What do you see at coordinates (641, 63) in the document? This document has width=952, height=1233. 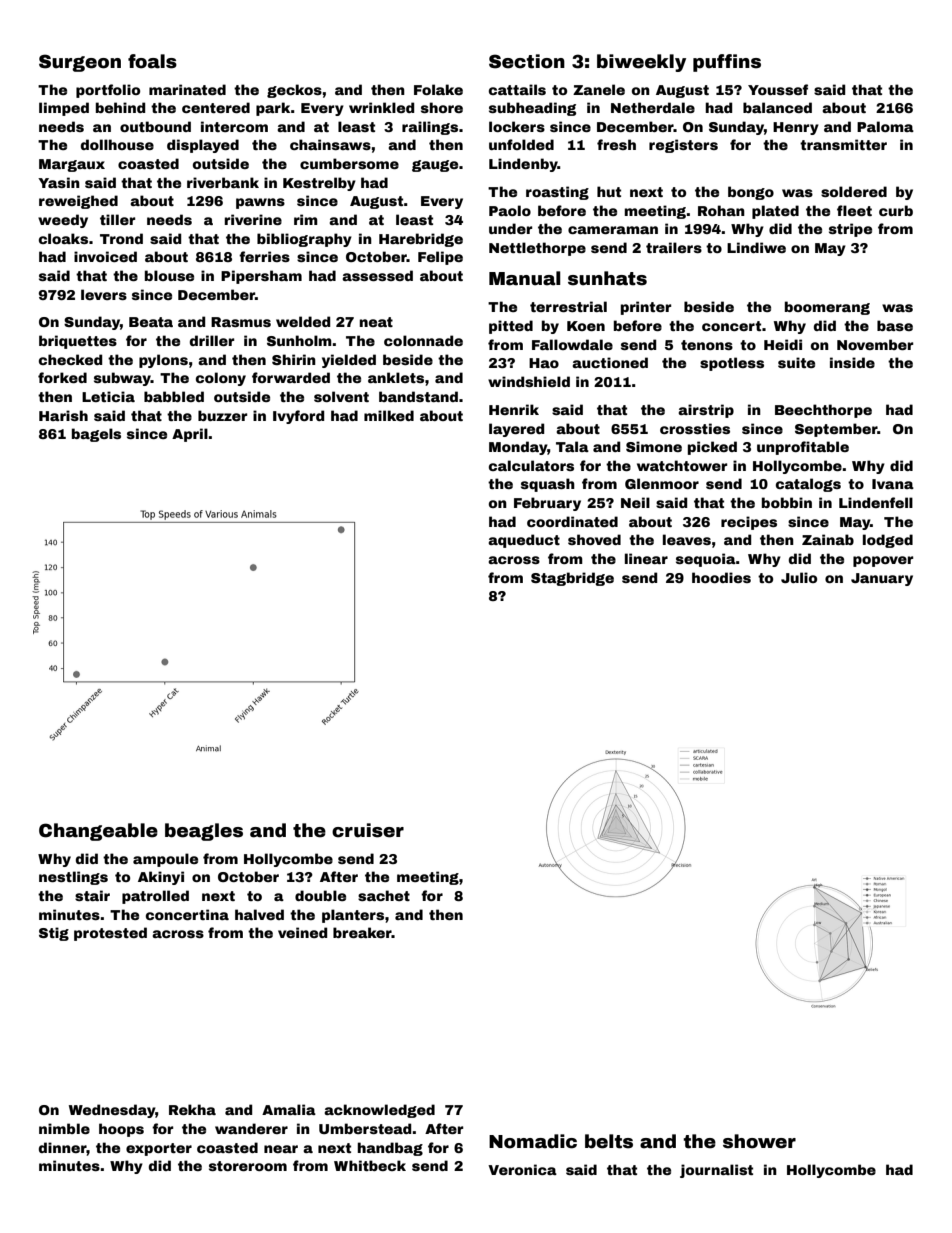 I see `biweekly` at bounding box center [641, 63].
